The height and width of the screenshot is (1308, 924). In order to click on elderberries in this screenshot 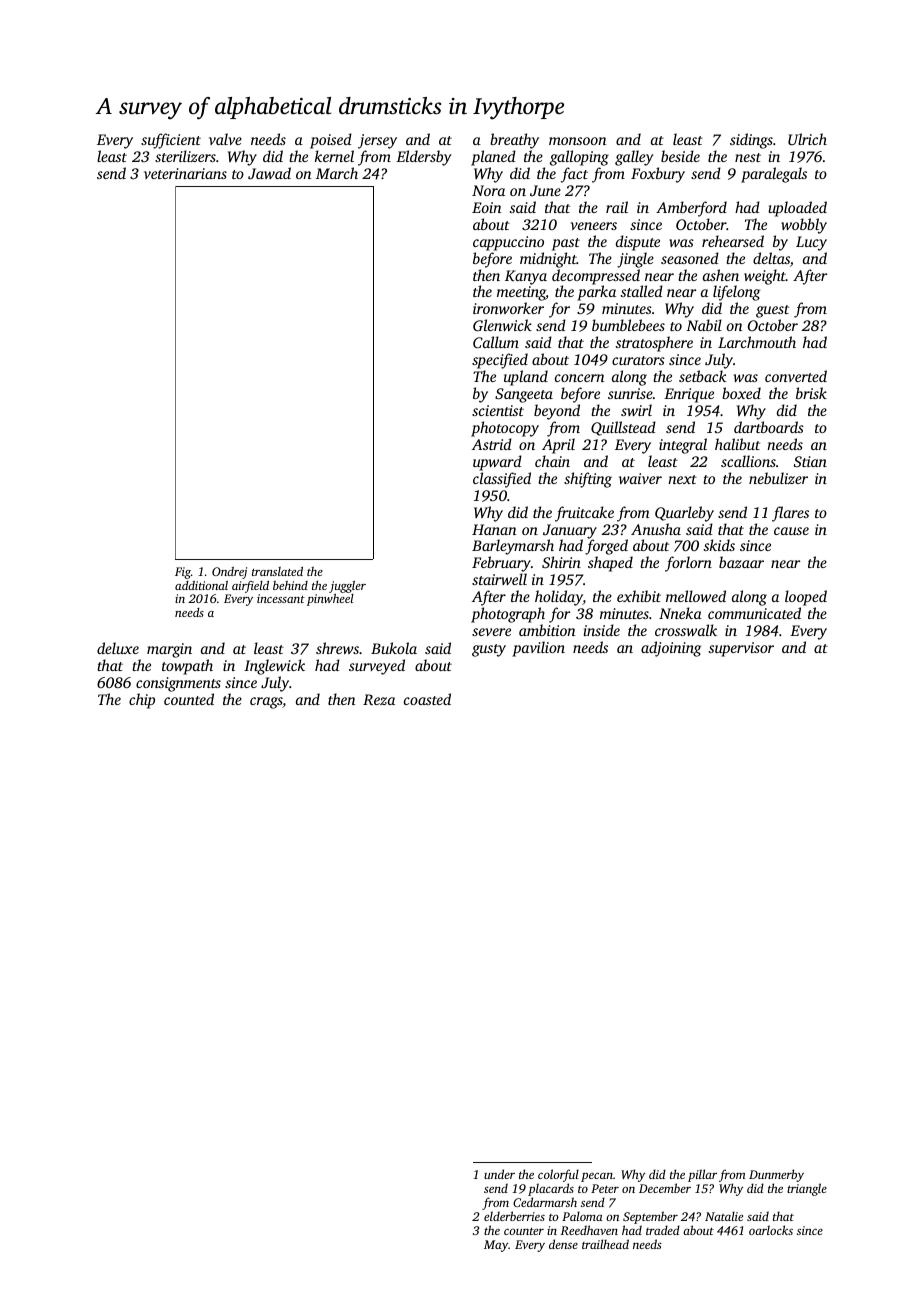, I will do `click(514, 1216)`.
